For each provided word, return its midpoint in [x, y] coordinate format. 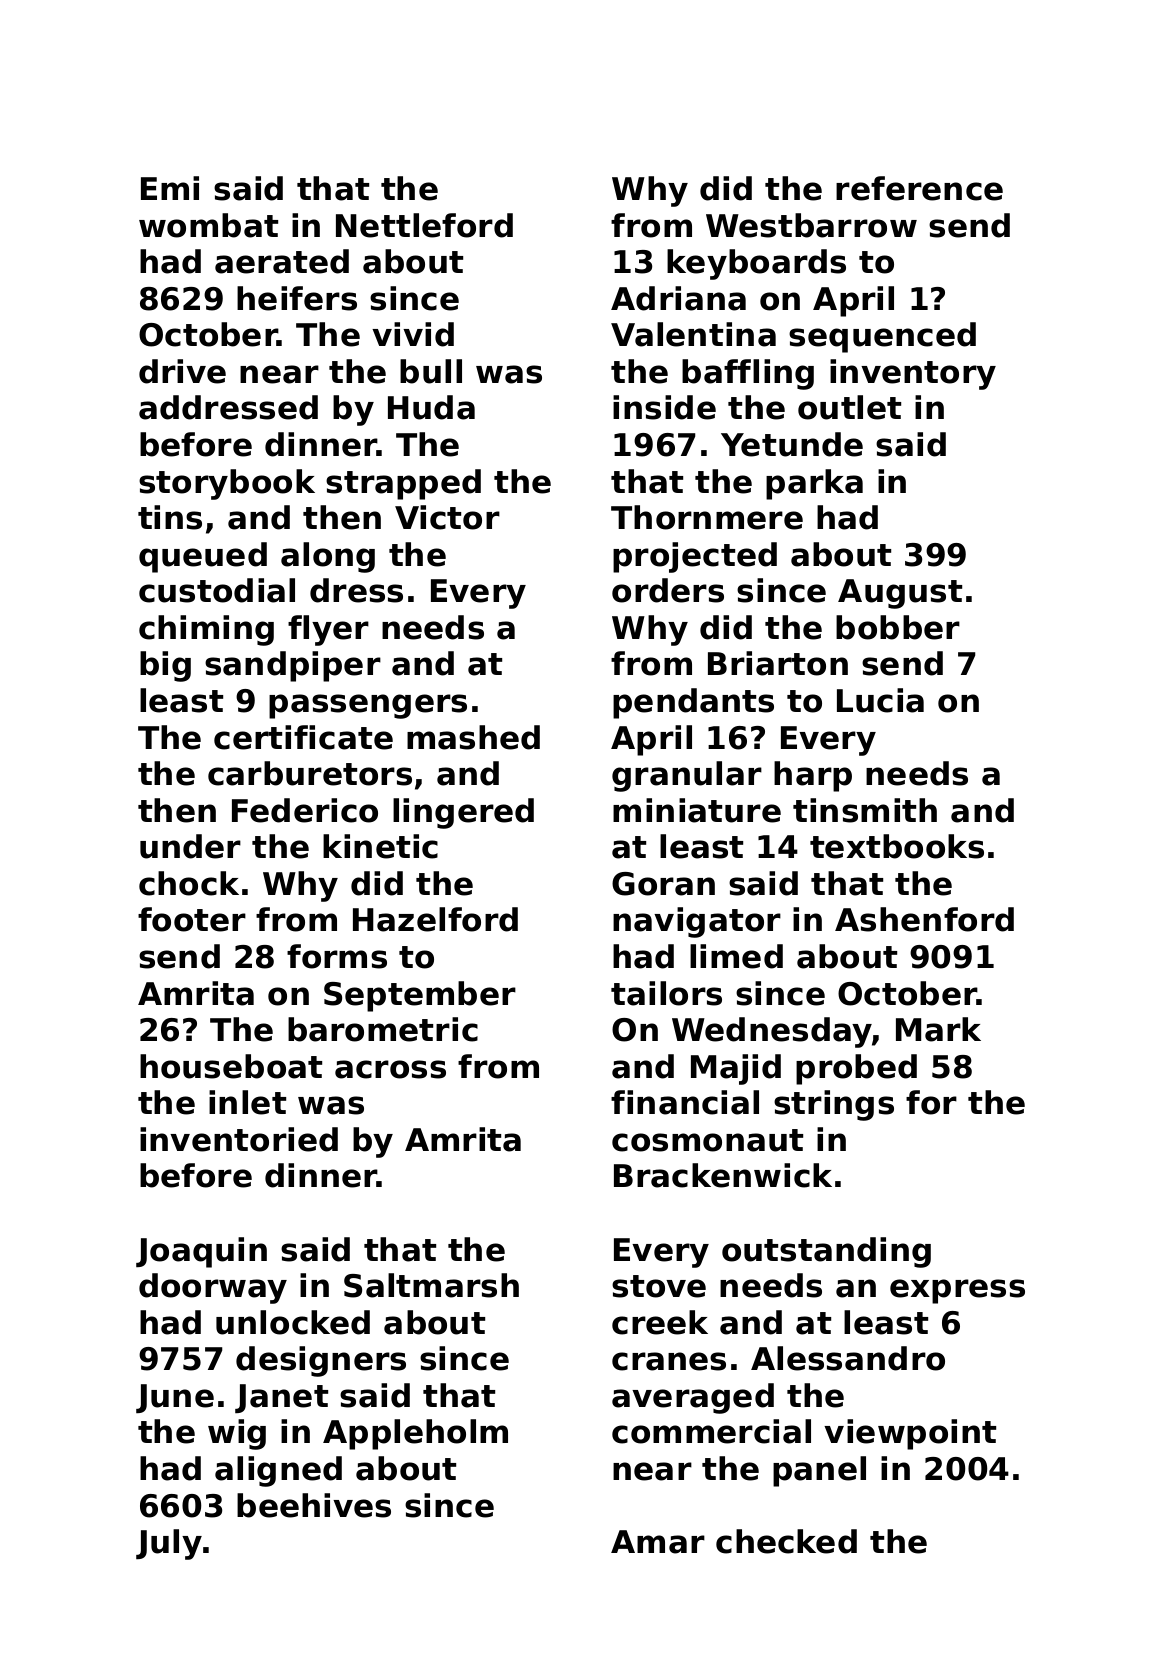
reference [919, 188]
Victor [447, 517]
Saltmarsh [431, 1285]
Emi [170, 188]
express [957, 1291]
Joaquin [201, 1252]
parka [814, 484]
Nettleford [424, 225]
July [169, 1544]
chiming [206, 630]
